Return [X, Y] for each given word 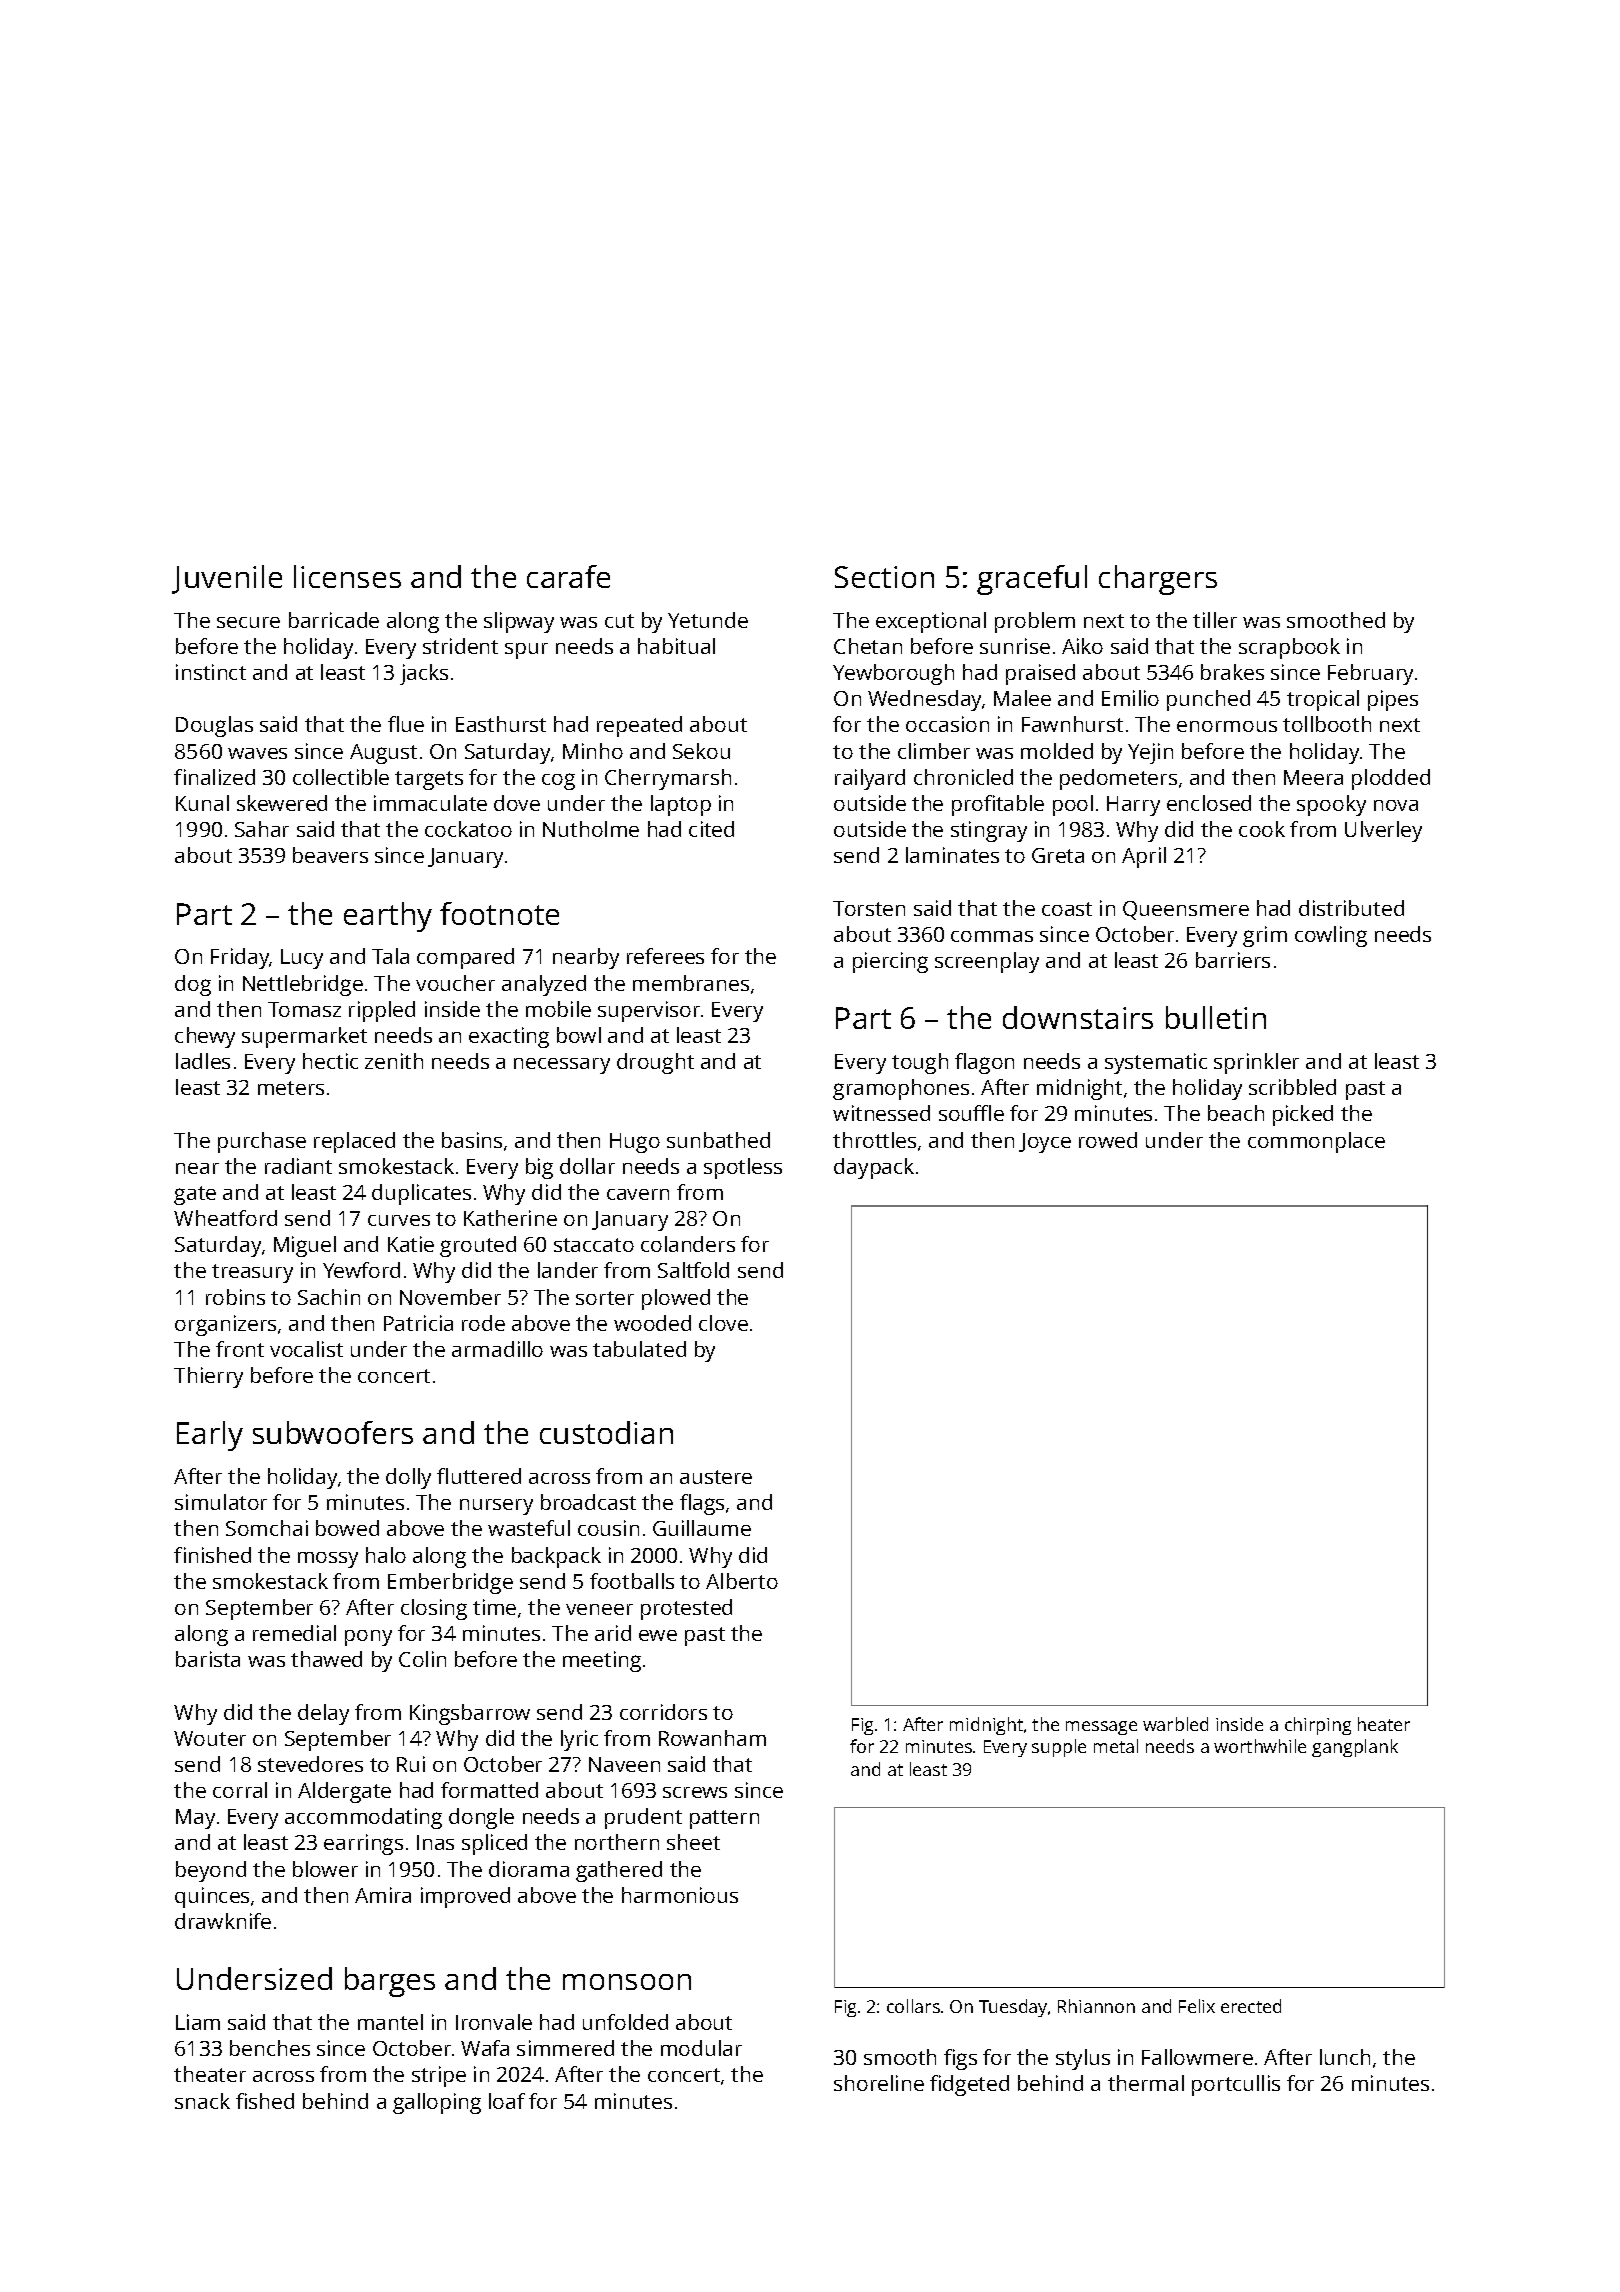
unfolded [625, 2022]
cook [1262, 829]
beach [1236, 1113]
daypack [874, 1168]
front [240, 1349]
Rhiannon [1096, 2006]
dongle [481, 1818]
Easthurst [501, 724]
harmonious [680, 1895]
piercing [890, 962]
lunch [1345, 2057]
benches [270, 2048]
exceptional [931, 622]
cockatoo [468, 829]
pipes [1393, 700]
